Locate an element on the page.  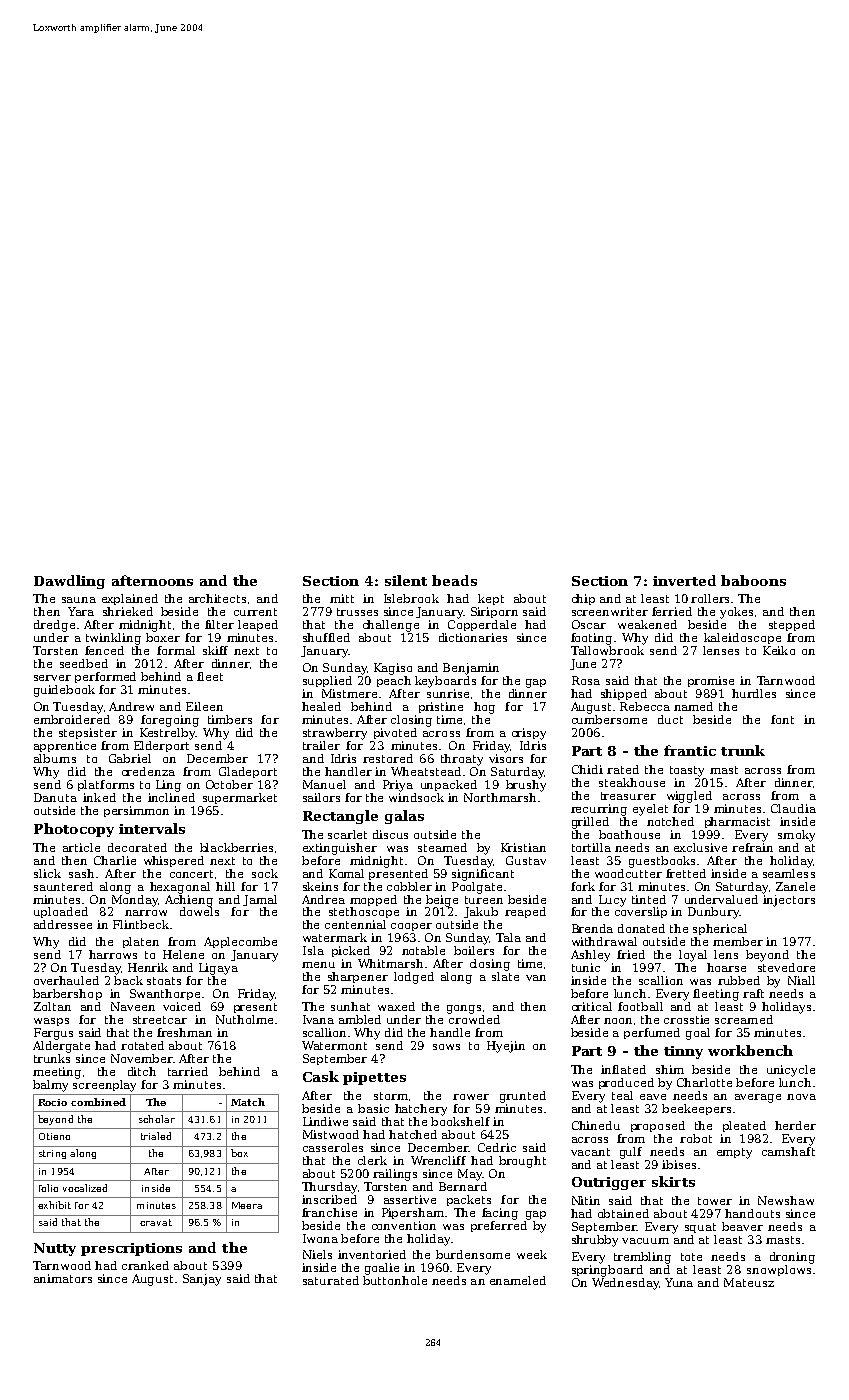
woodcutter is located at coordinates (628, 873).
